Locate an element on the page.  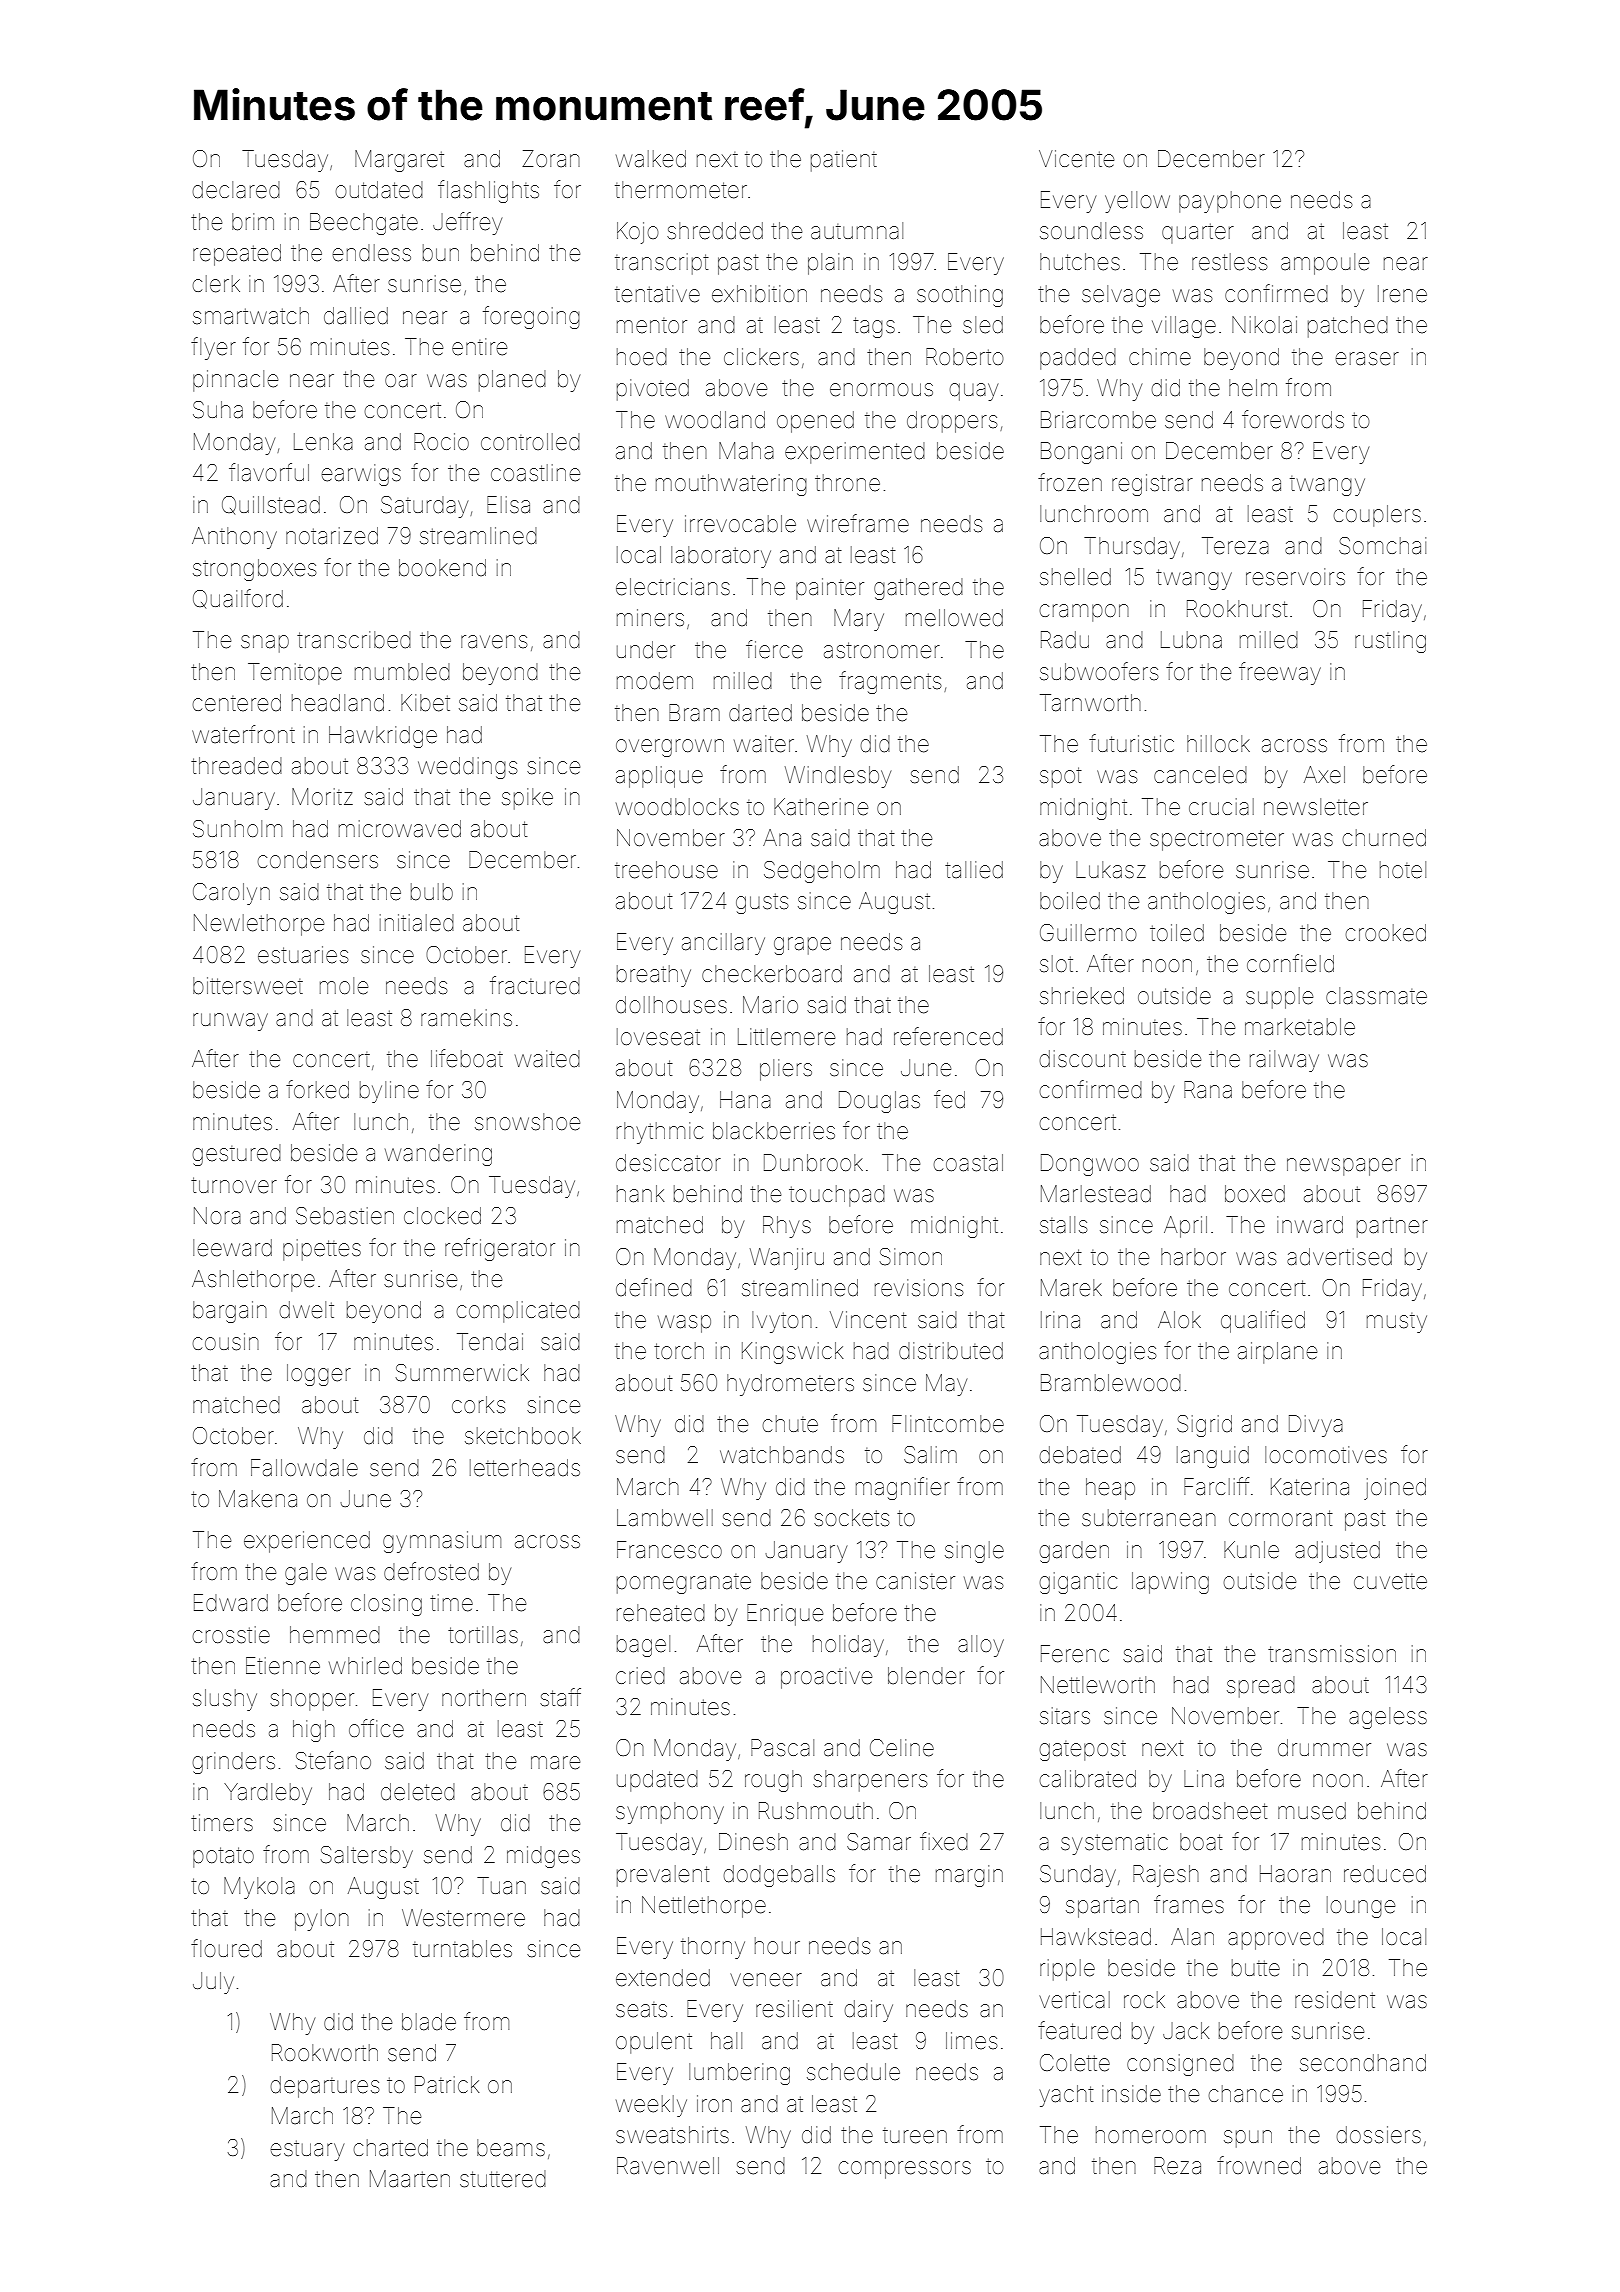
fierce is located at coordinates (774, 649).
